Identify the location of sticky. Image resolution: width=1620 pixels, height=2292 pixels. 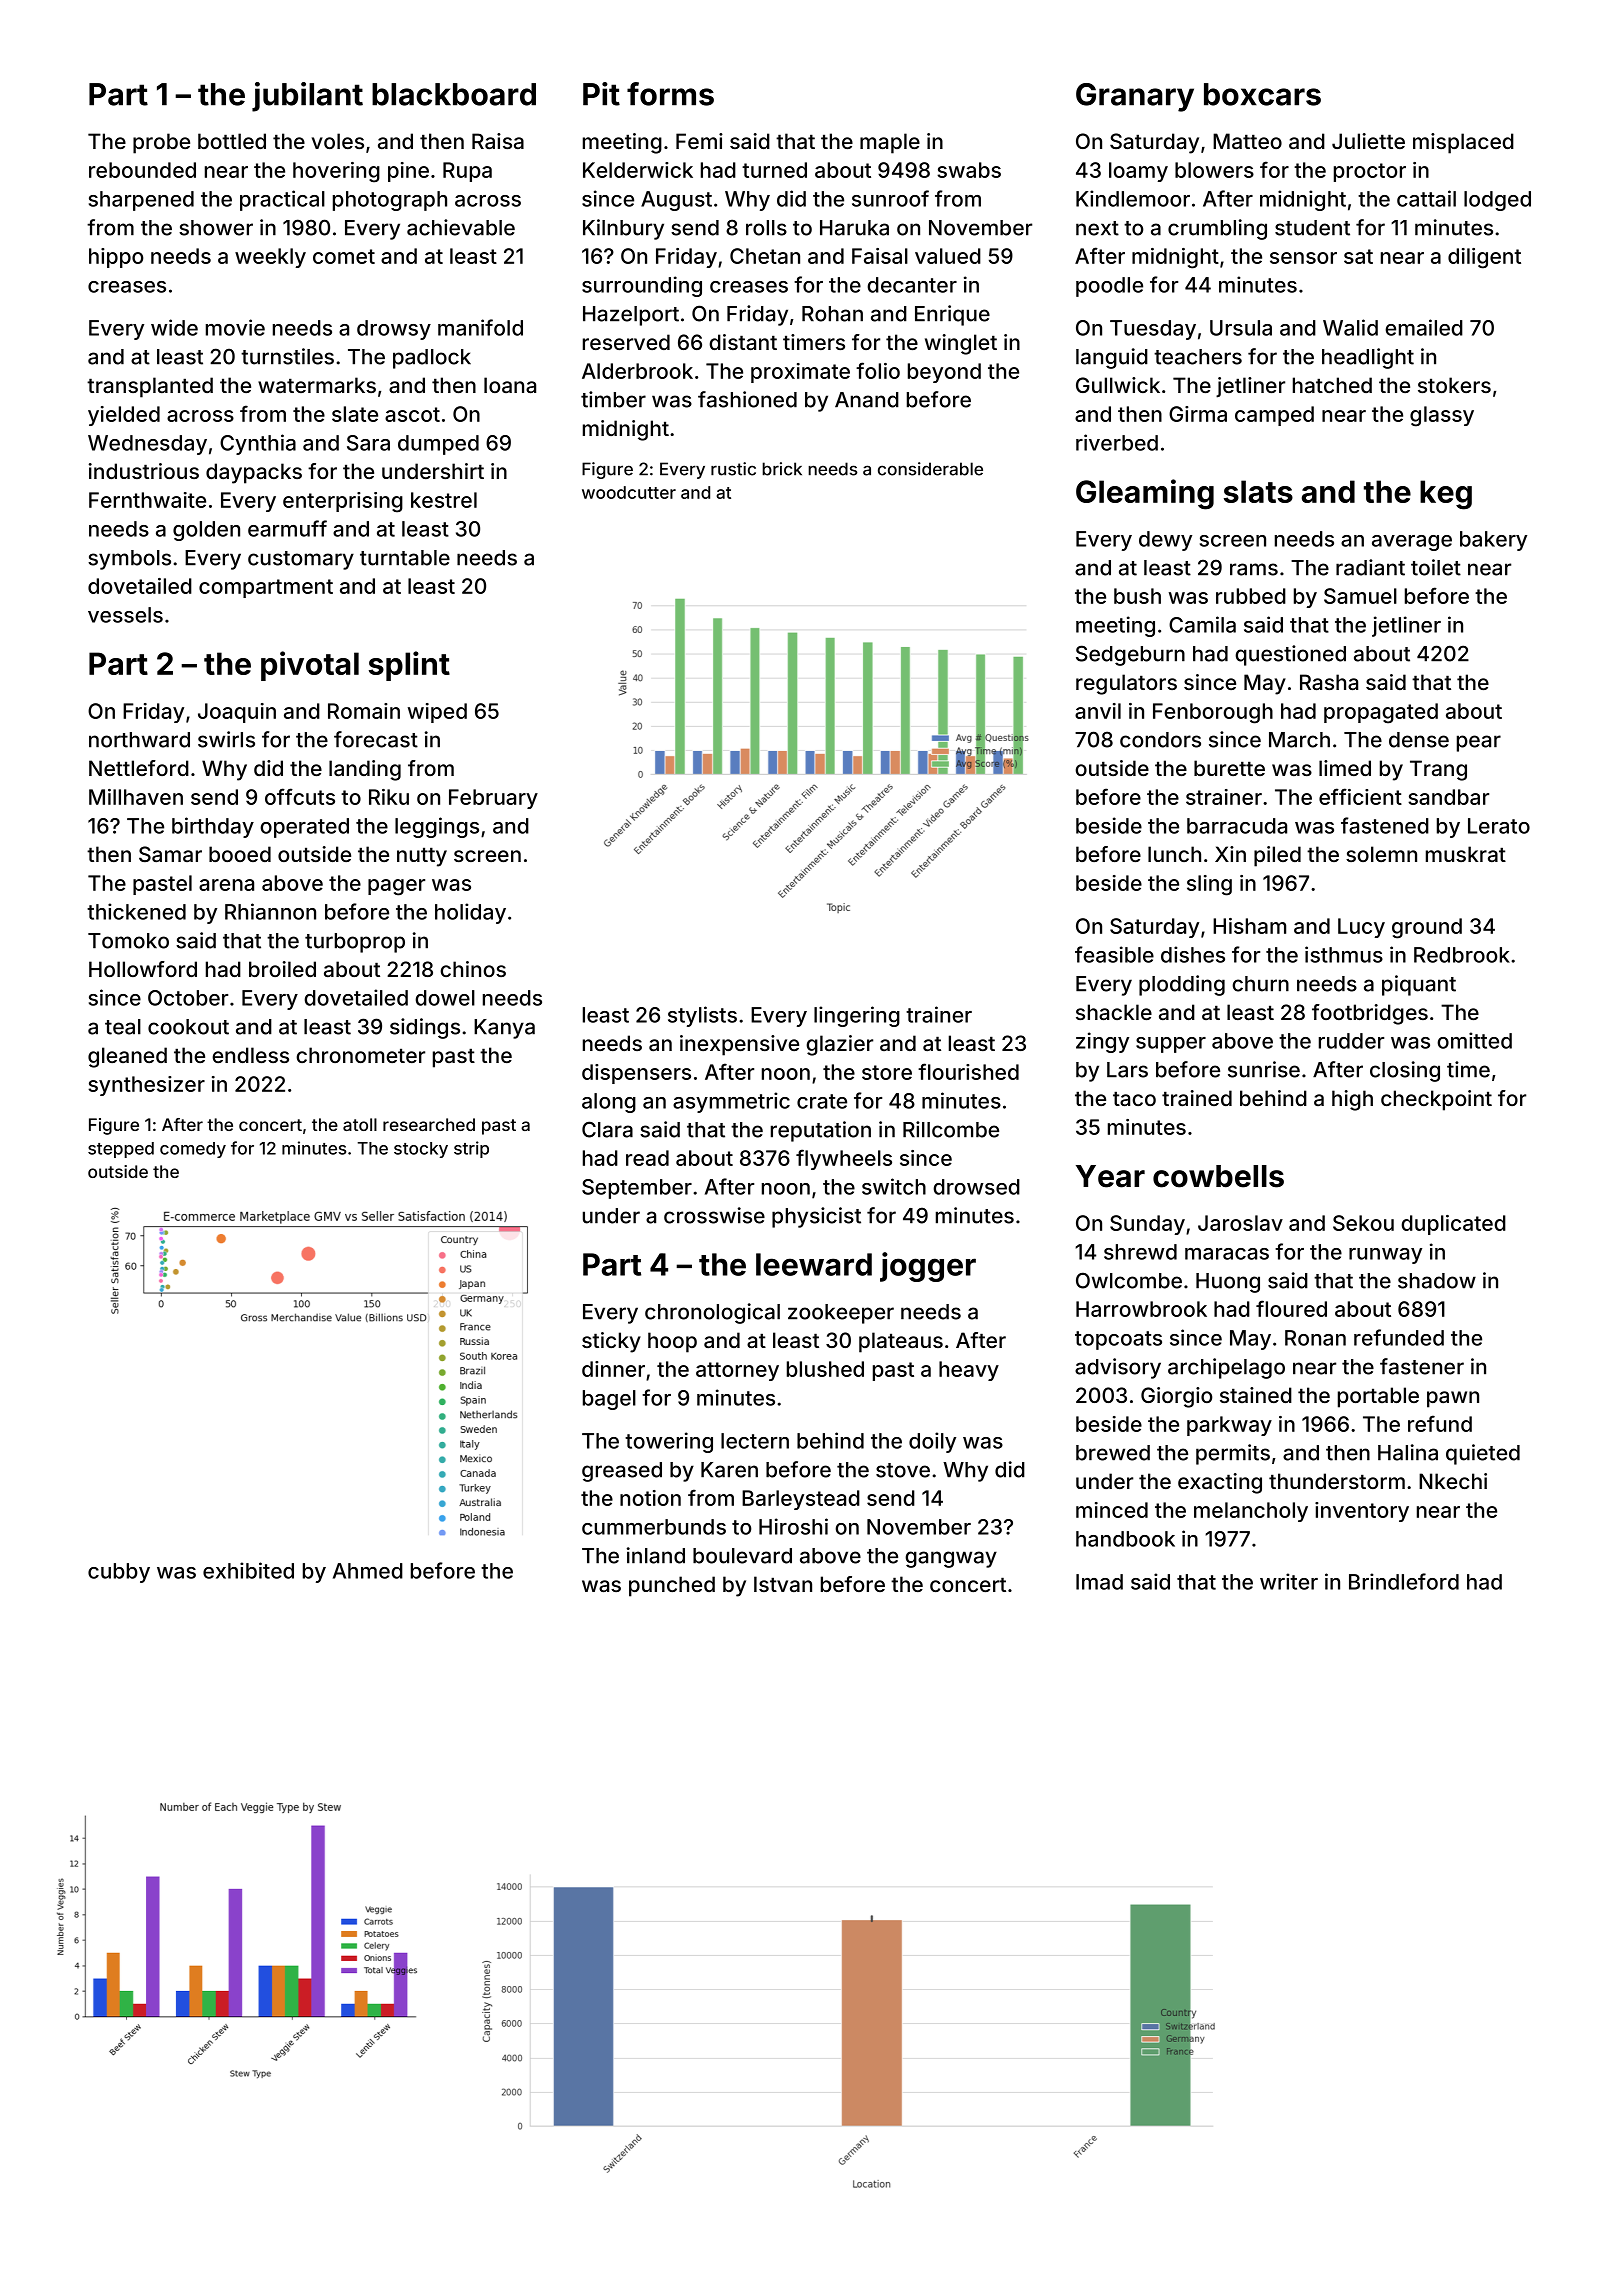
(611, 1342).
